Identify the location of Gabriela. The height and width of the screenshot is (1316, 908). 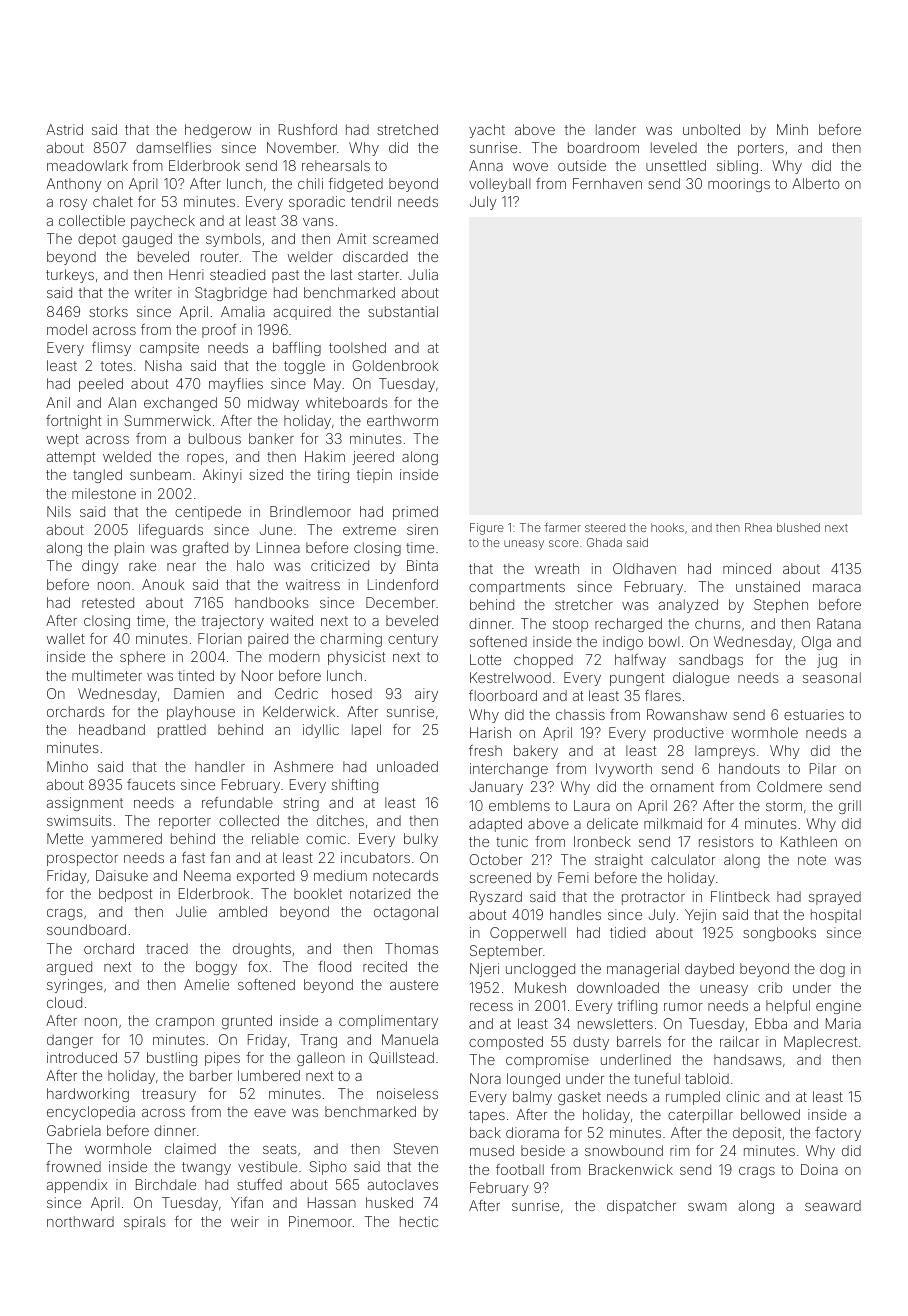
(74, 1130).
